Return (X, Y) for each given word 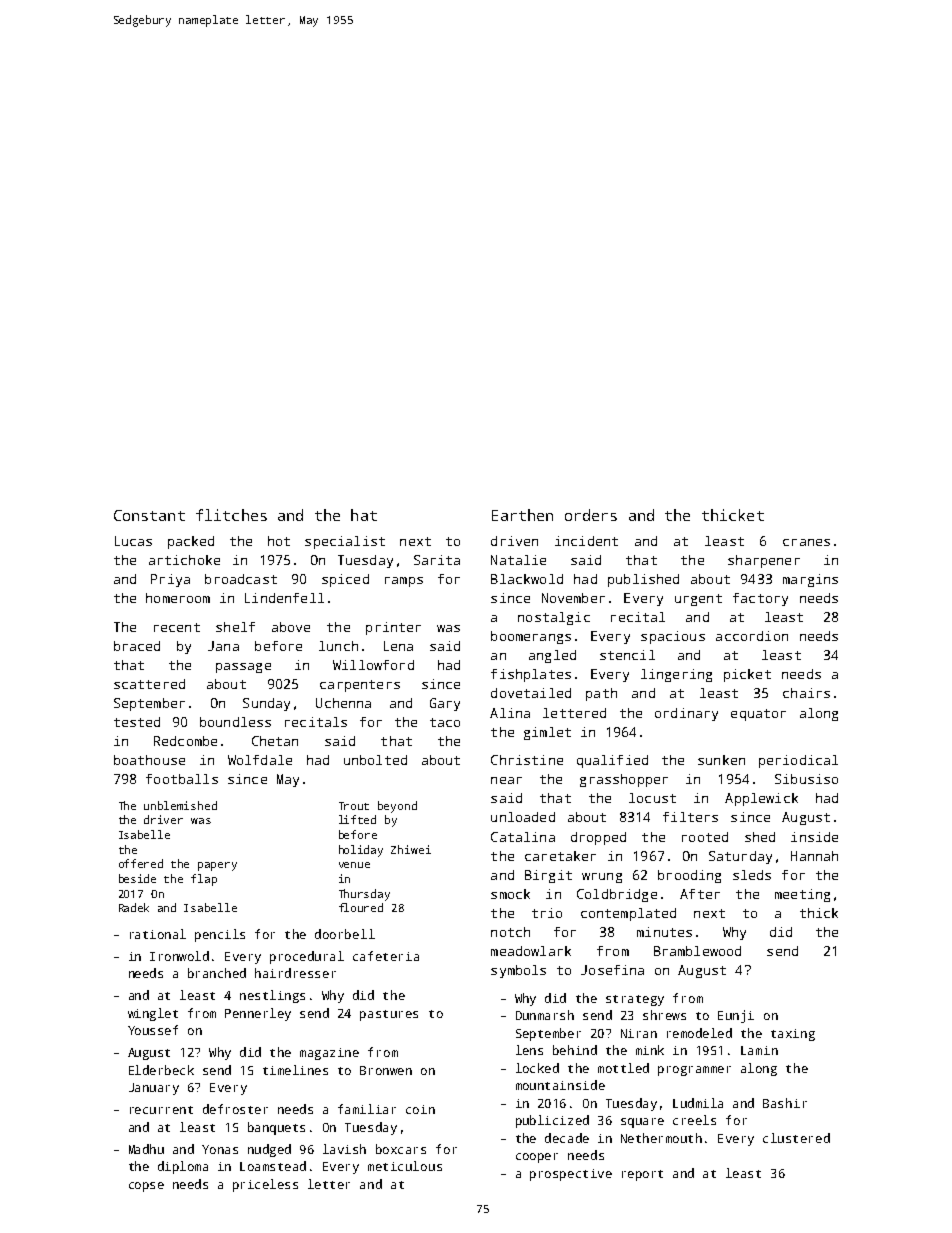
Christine (527, 760)
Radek (134, 907)
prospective (571, 1175)
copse (146, 1187)
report (642, 1175)
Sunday (266, 704)
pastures (389, 1015)
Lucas (133, 541)
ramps (404, 582)
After (700, 894)
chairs (806, 693)
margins (810, 580)
